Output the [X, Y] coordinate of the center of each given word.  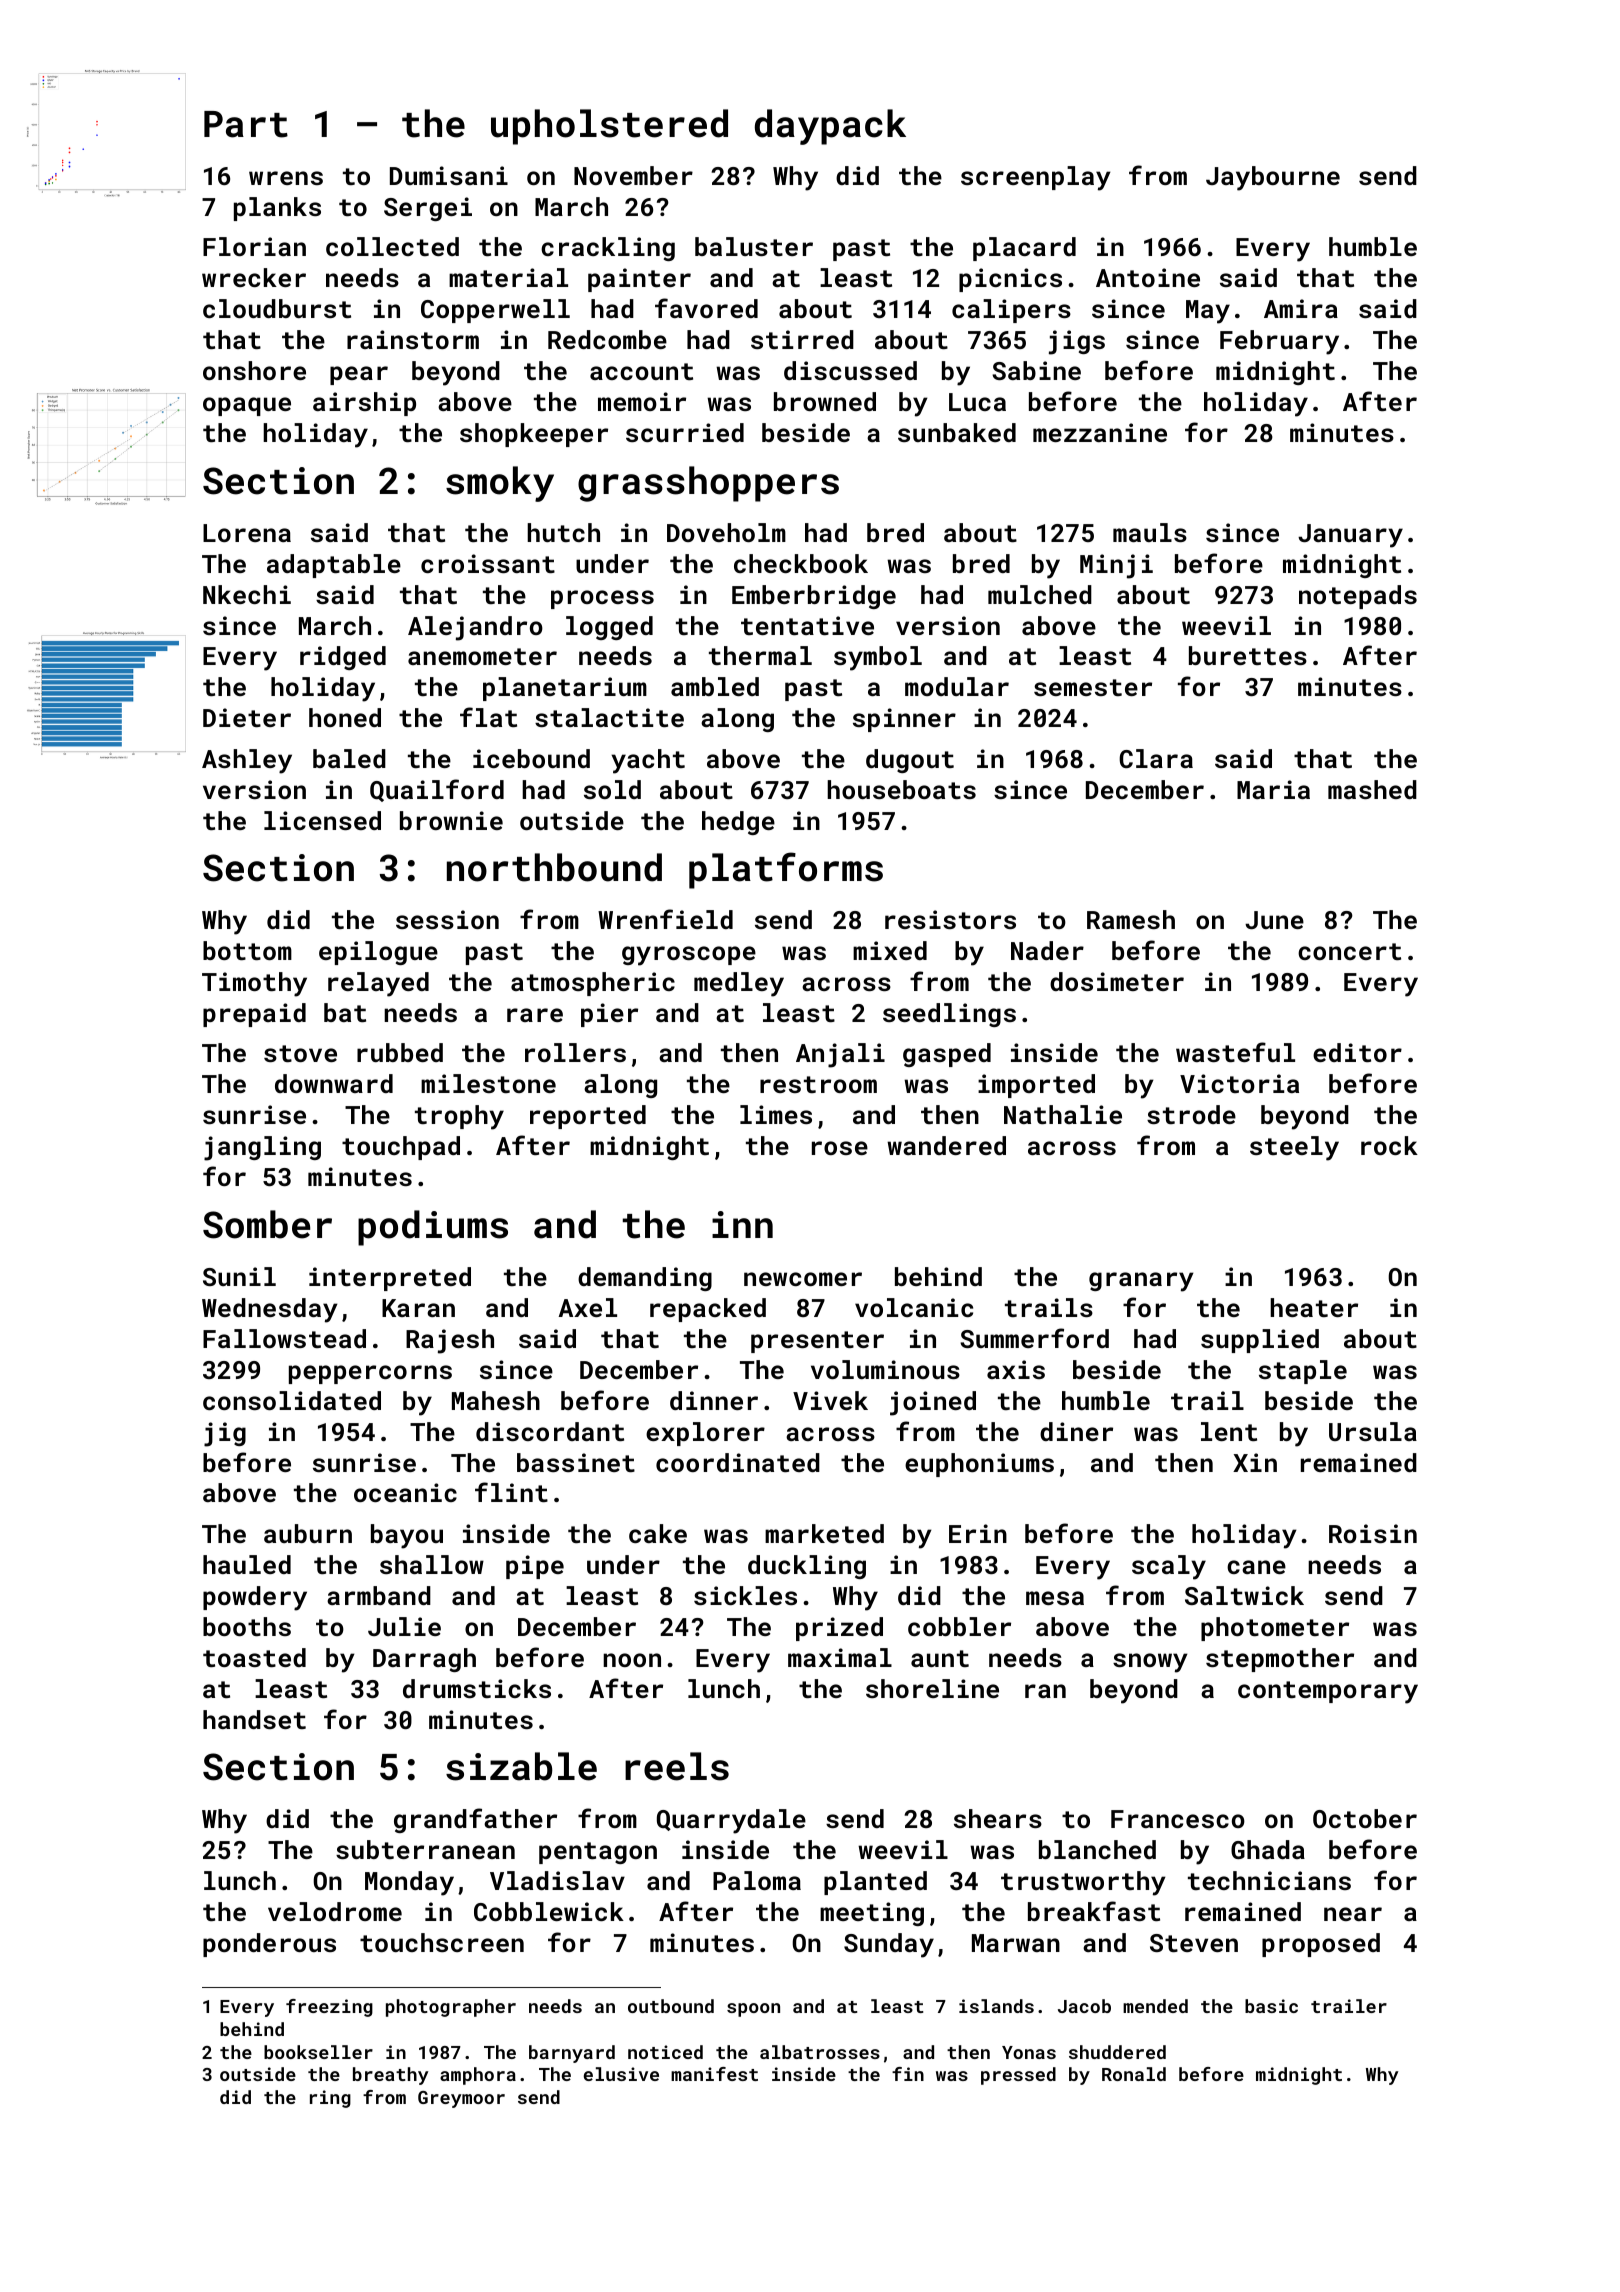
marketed [824, 1533]
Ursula [1373, 1431]
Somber [267, 1224]
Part [246, 124]
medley [739, 984]
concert [1349, 951]
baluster [754, 246]
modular [957, 686]
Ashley [247, 761]
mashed [1372, 789]
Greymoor [461, 2099]
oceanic [405, 1492]
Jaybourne [1273, 178]
